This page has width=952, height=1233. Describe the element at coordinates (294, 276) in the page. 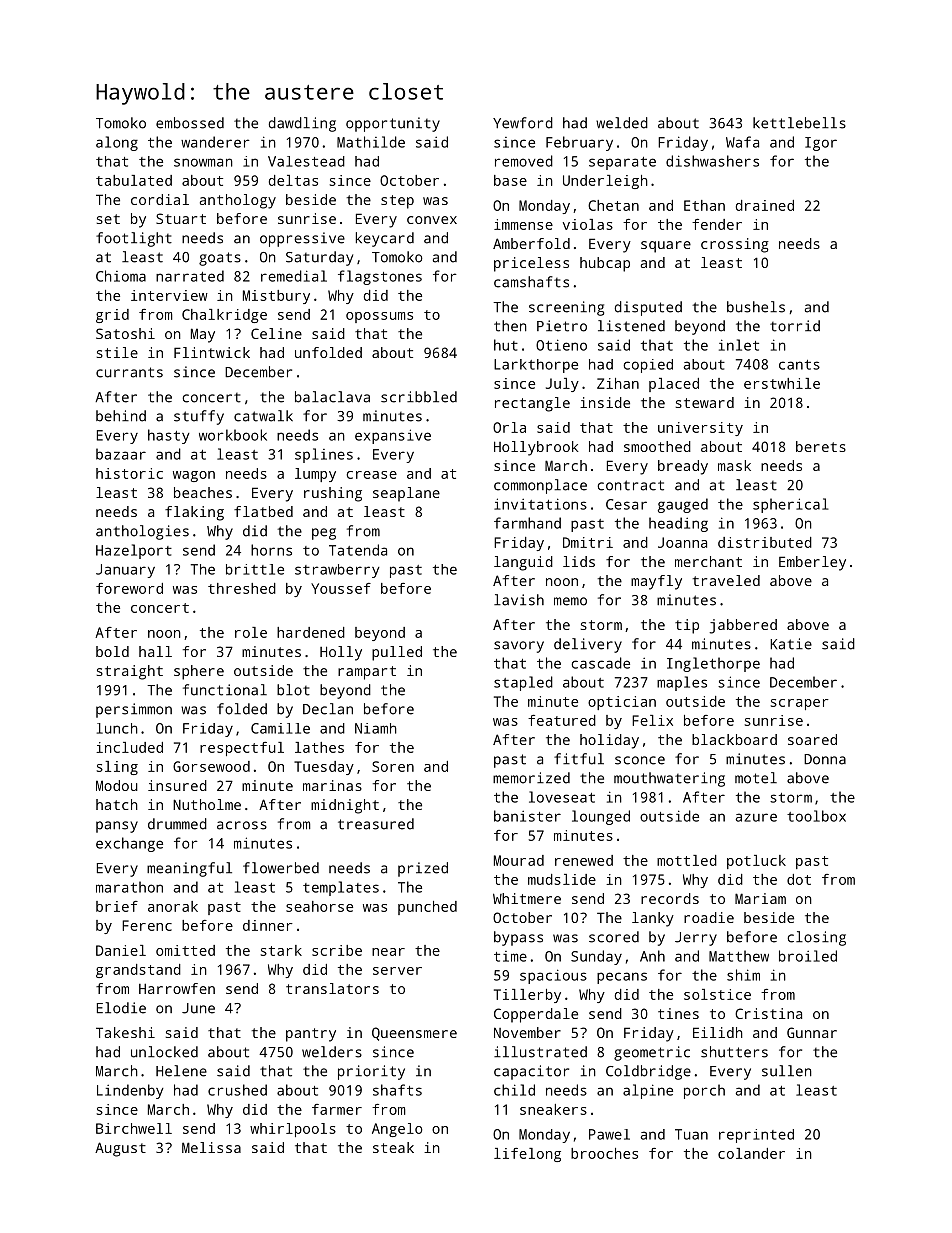

I see `remedial` at that location.
